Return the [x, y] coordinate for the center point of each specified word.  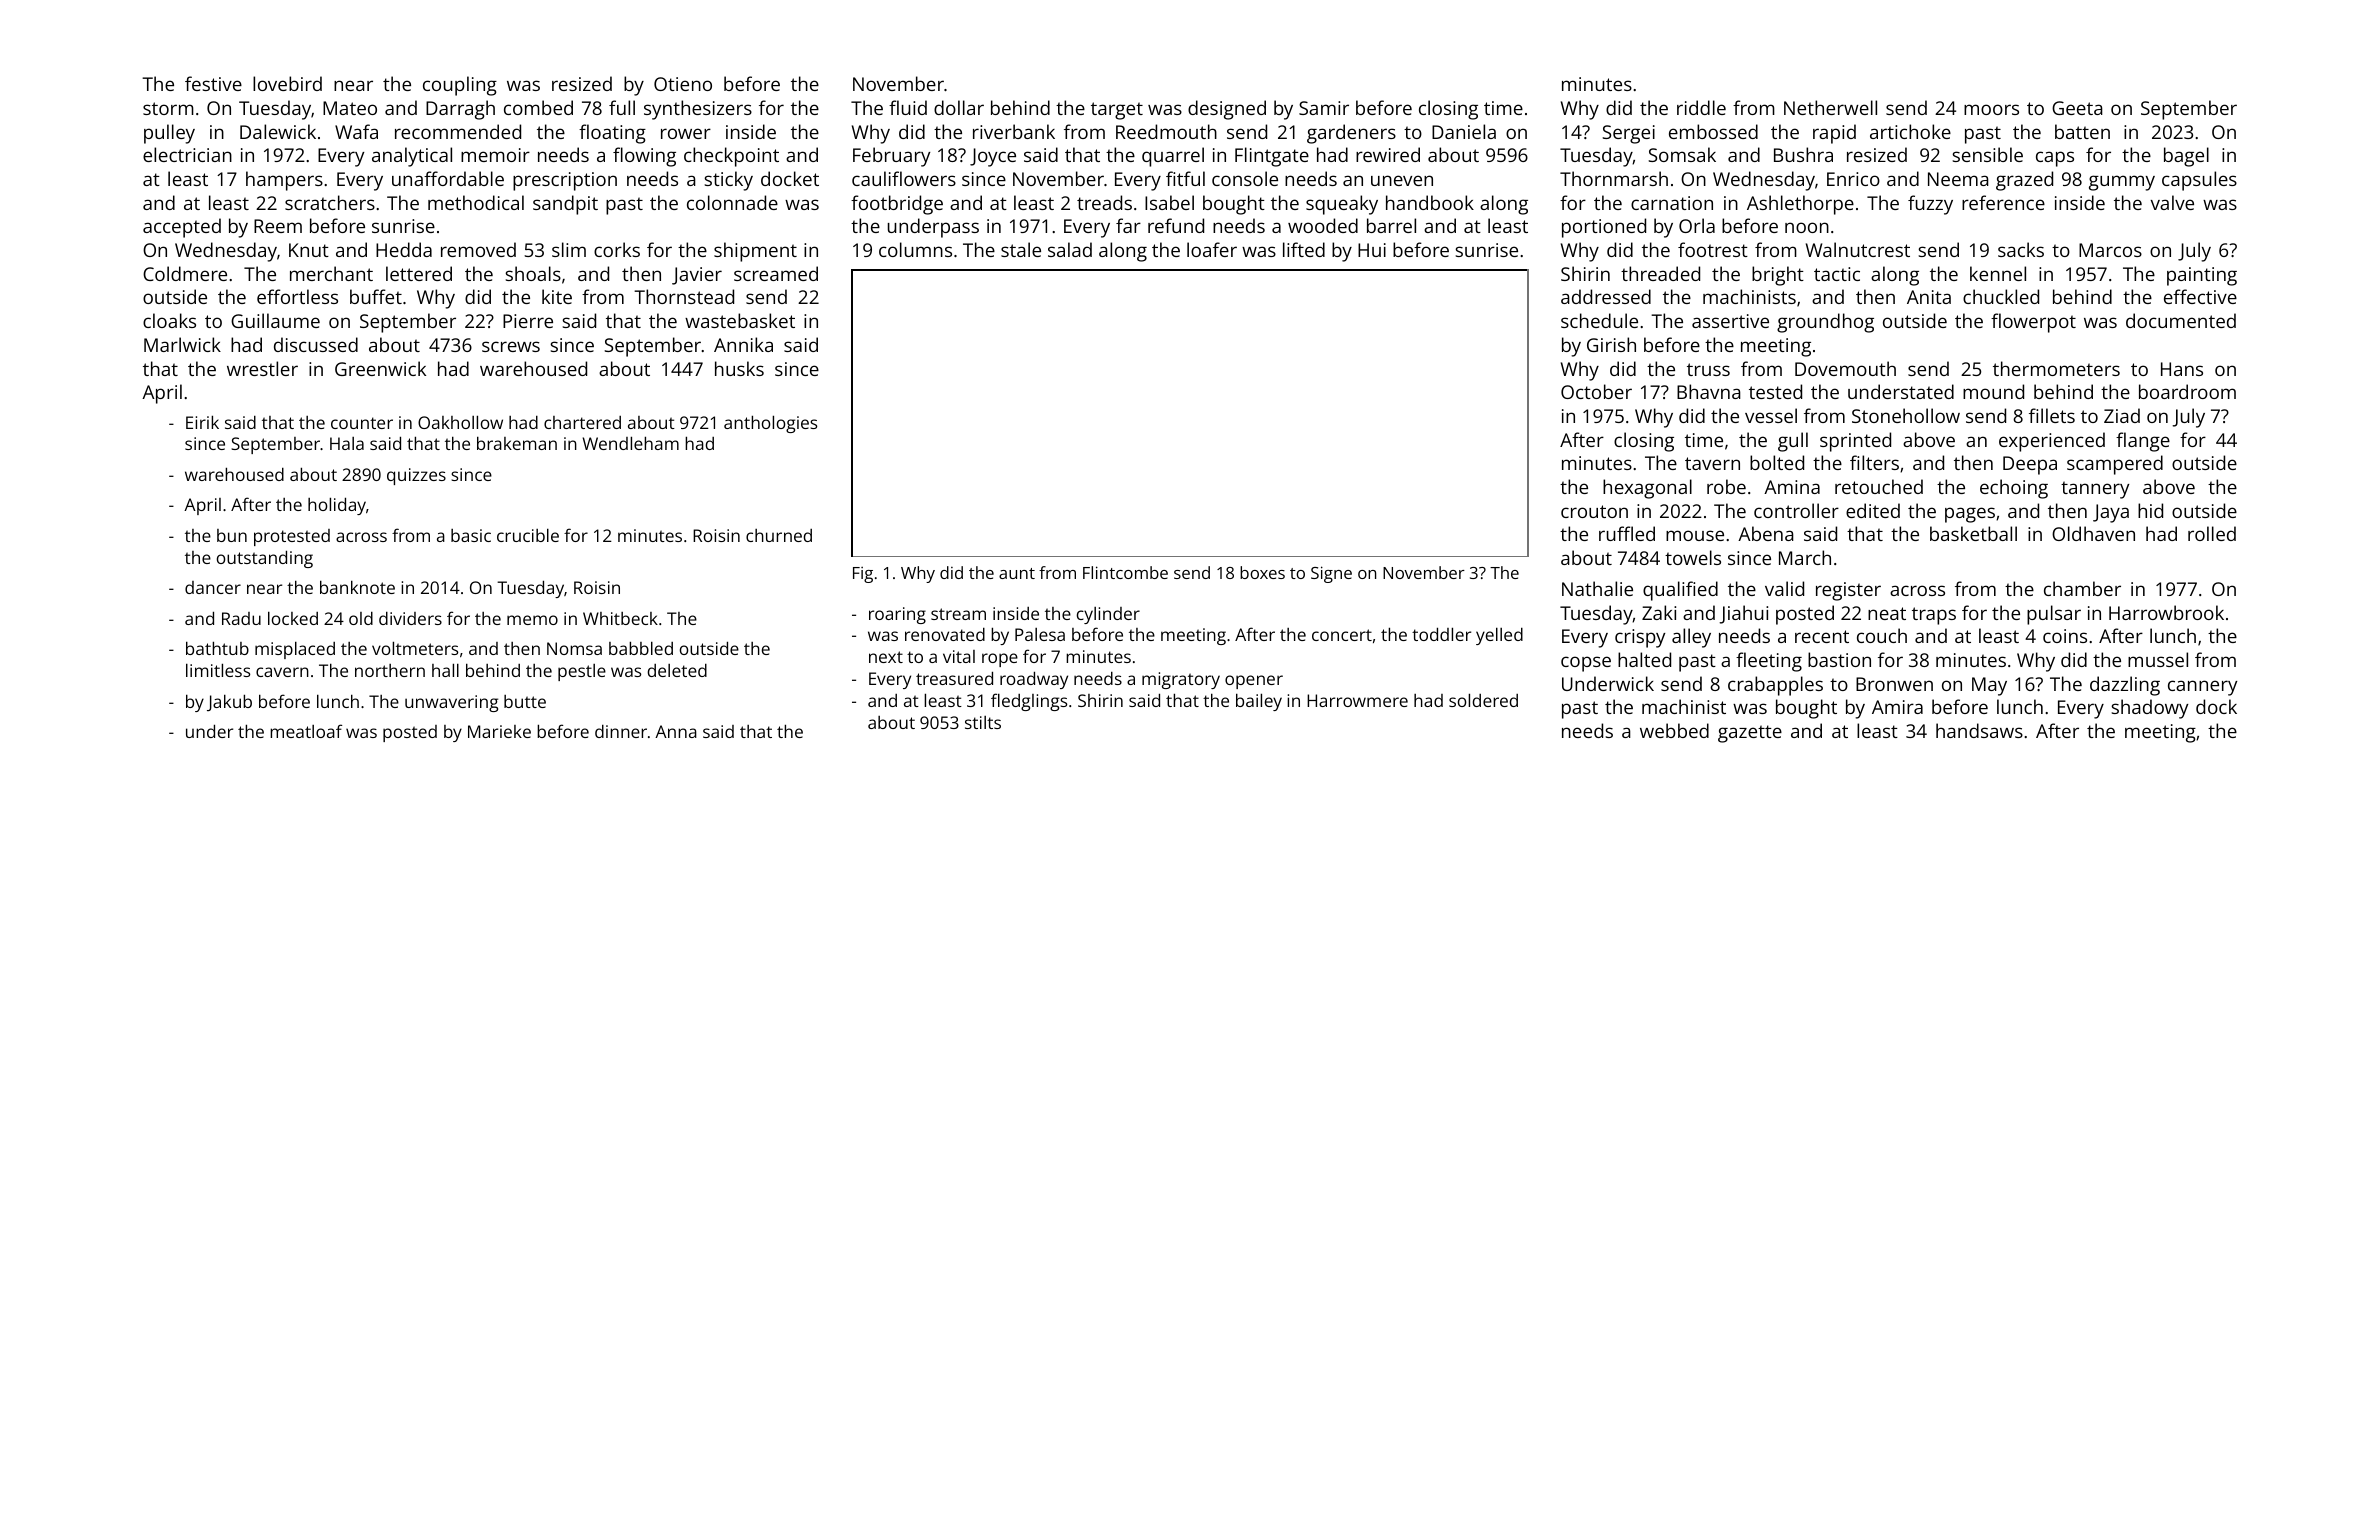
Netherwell [1830, 107]
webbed [1674, 730]
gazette [1750, 734]
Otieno [683, 84]
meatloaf [306, 731]
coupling [460, 86]
